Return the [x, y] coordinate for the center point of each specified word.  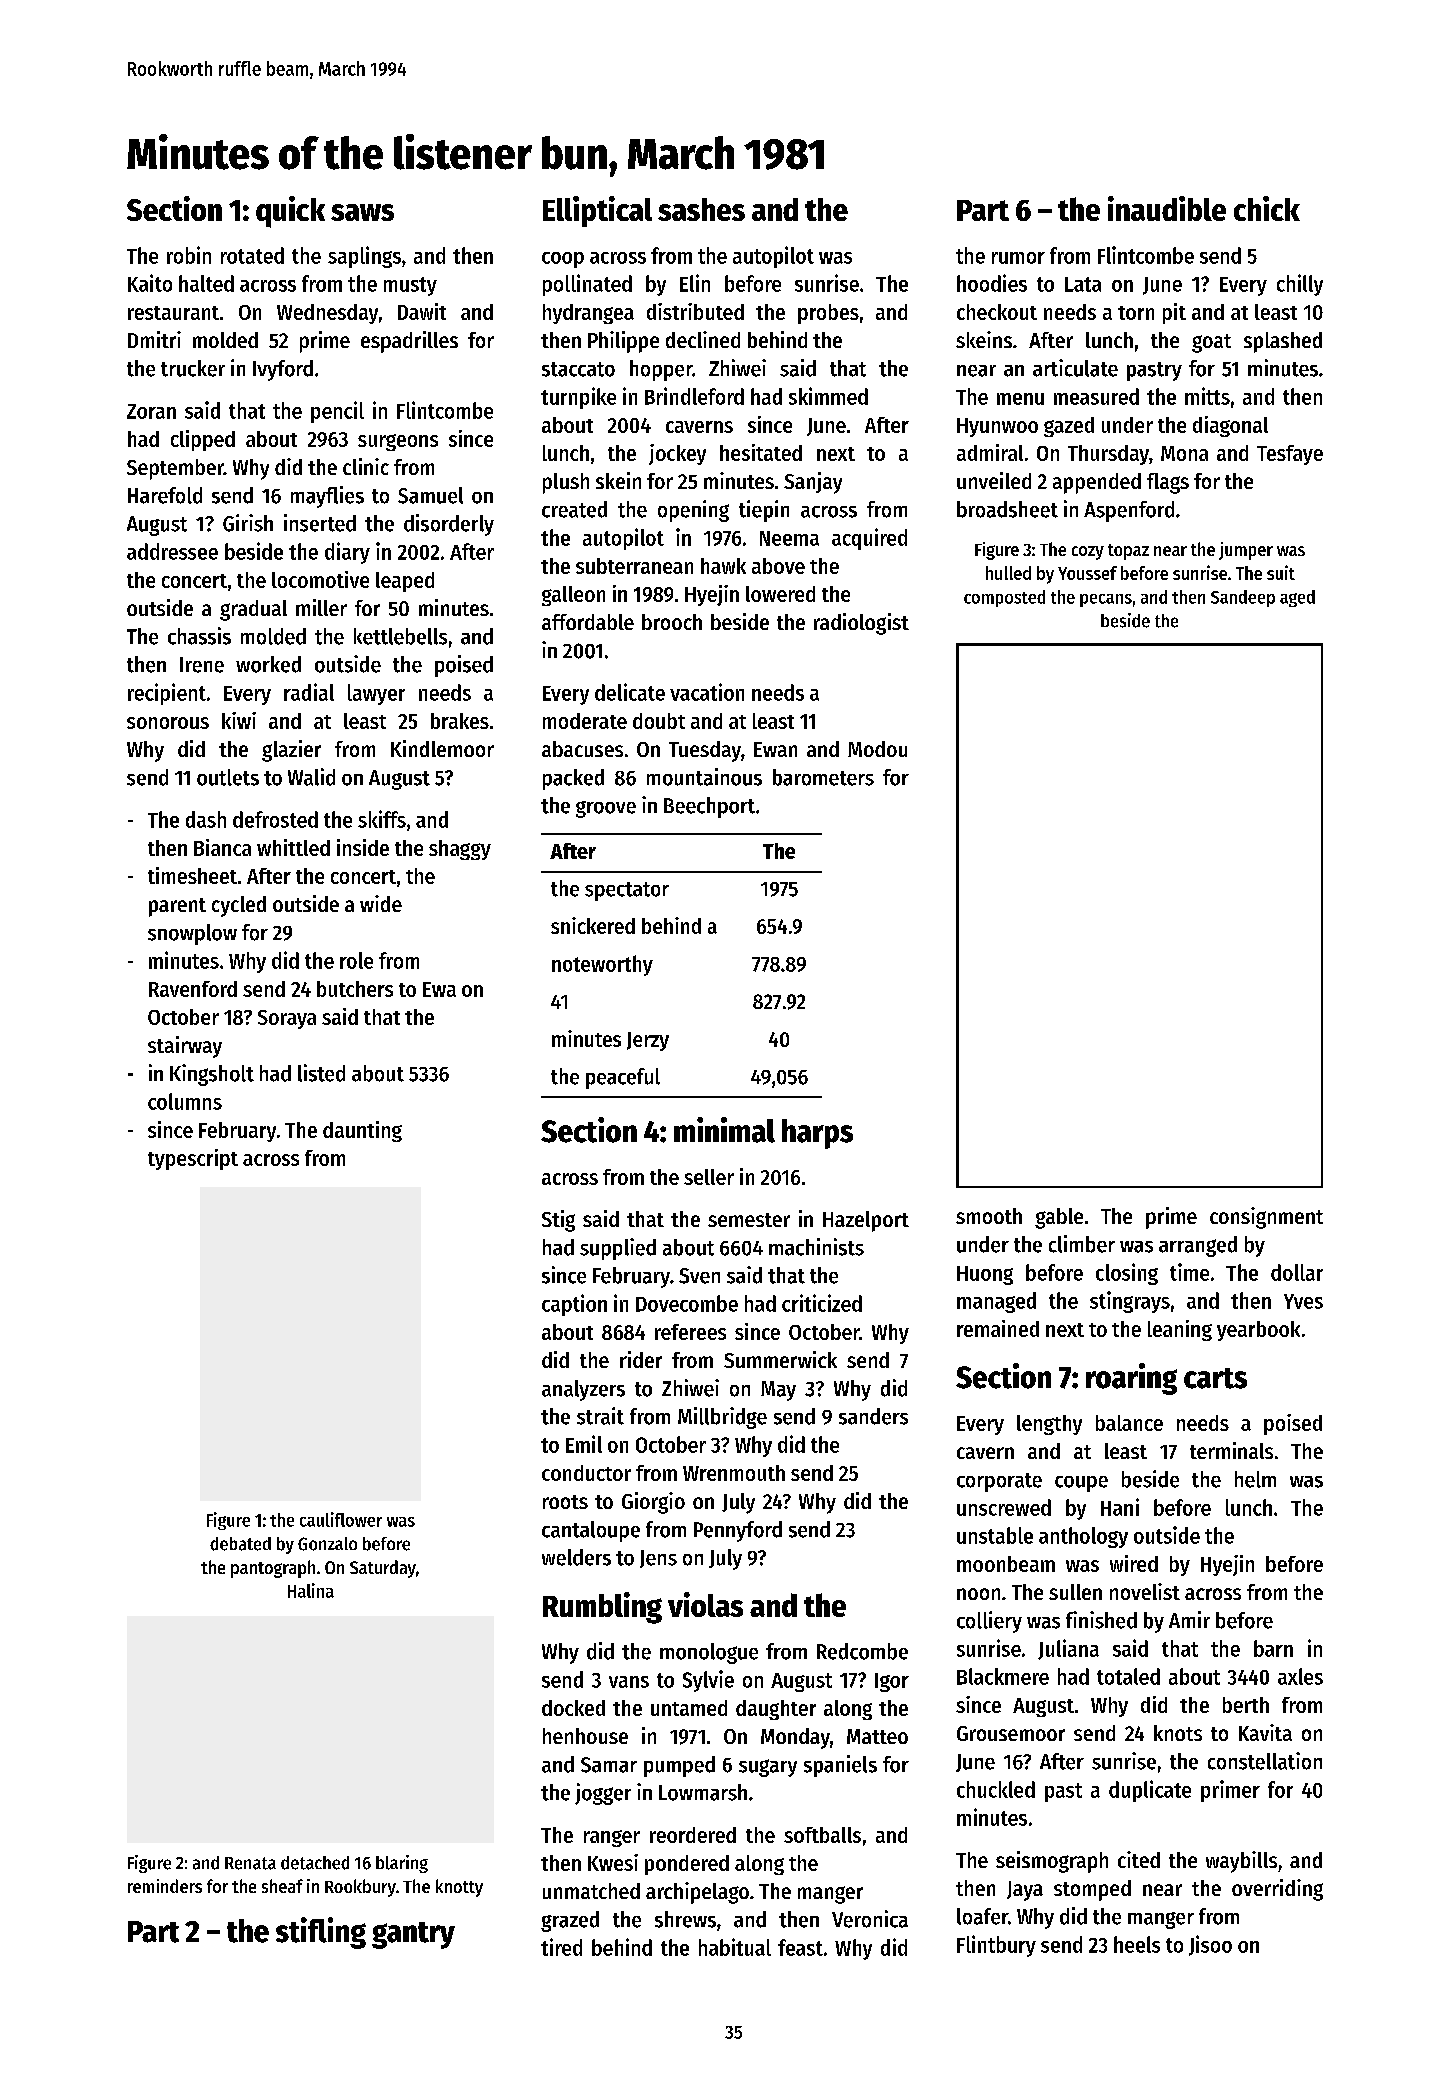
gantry [413, 1935]
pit [1174, 313]
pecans [1106, 600]
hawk [723, 566]
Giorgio [653, 1503]
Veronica [870, 1919]
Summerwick [780, 1359]
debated [240, 1544]
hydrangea [588, 314]
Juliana [1068, 1649]
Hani [1120, 1507]
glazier [291, 751]
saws [362, 212]
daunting [362, 1131]
